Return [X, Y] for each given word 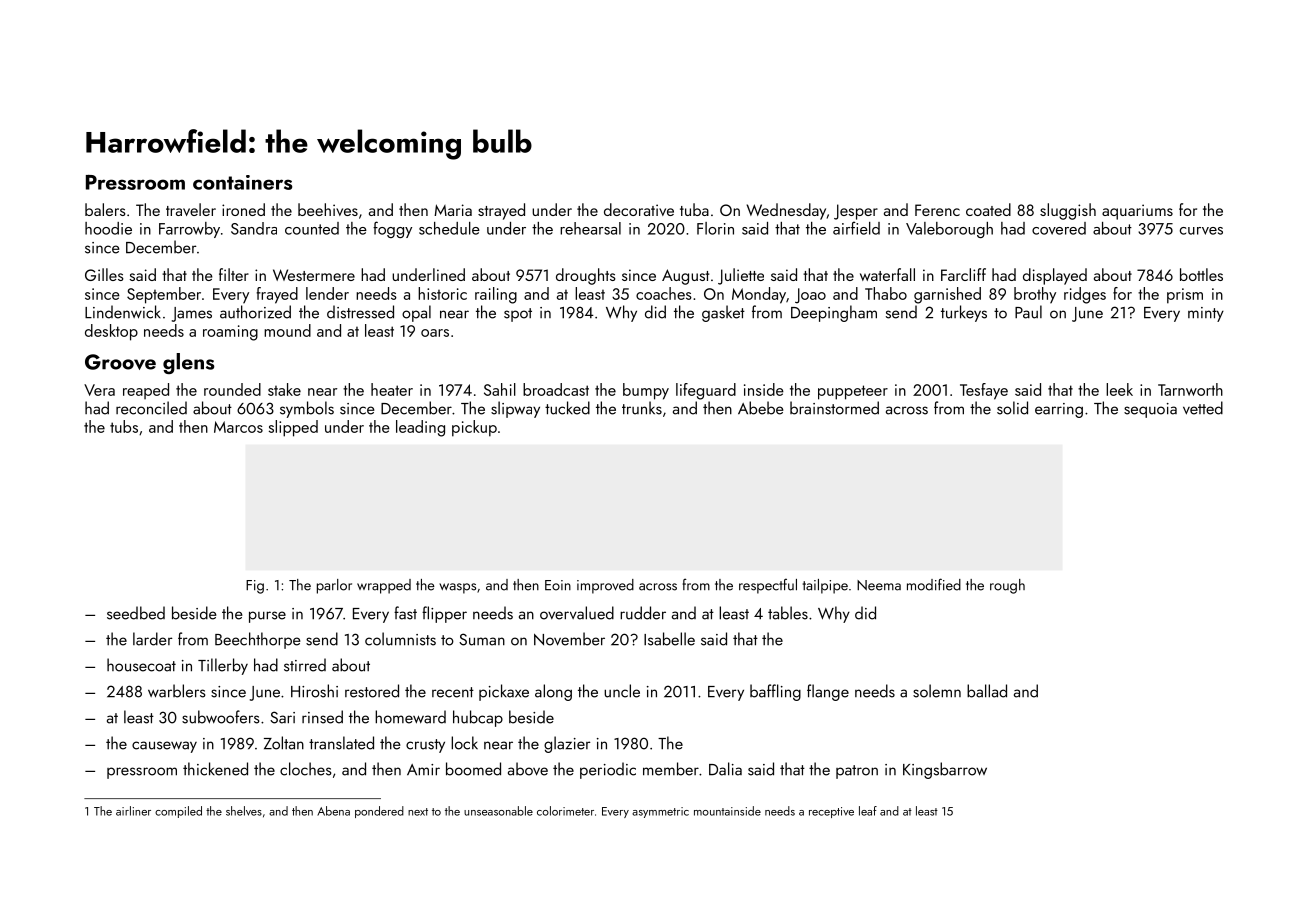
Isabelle [669, 639]
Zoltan [284, 743]
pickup [474, 428]
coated [988, 209]
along [553, 692]
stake [284, 389]
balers [105, 209]
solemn [937, 691]
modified [934, 584]
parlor [334, 586]
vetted [1203, 408]
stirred [305, 665]
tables [788, 613]
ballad [987, 691]
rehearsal [590, 228]
